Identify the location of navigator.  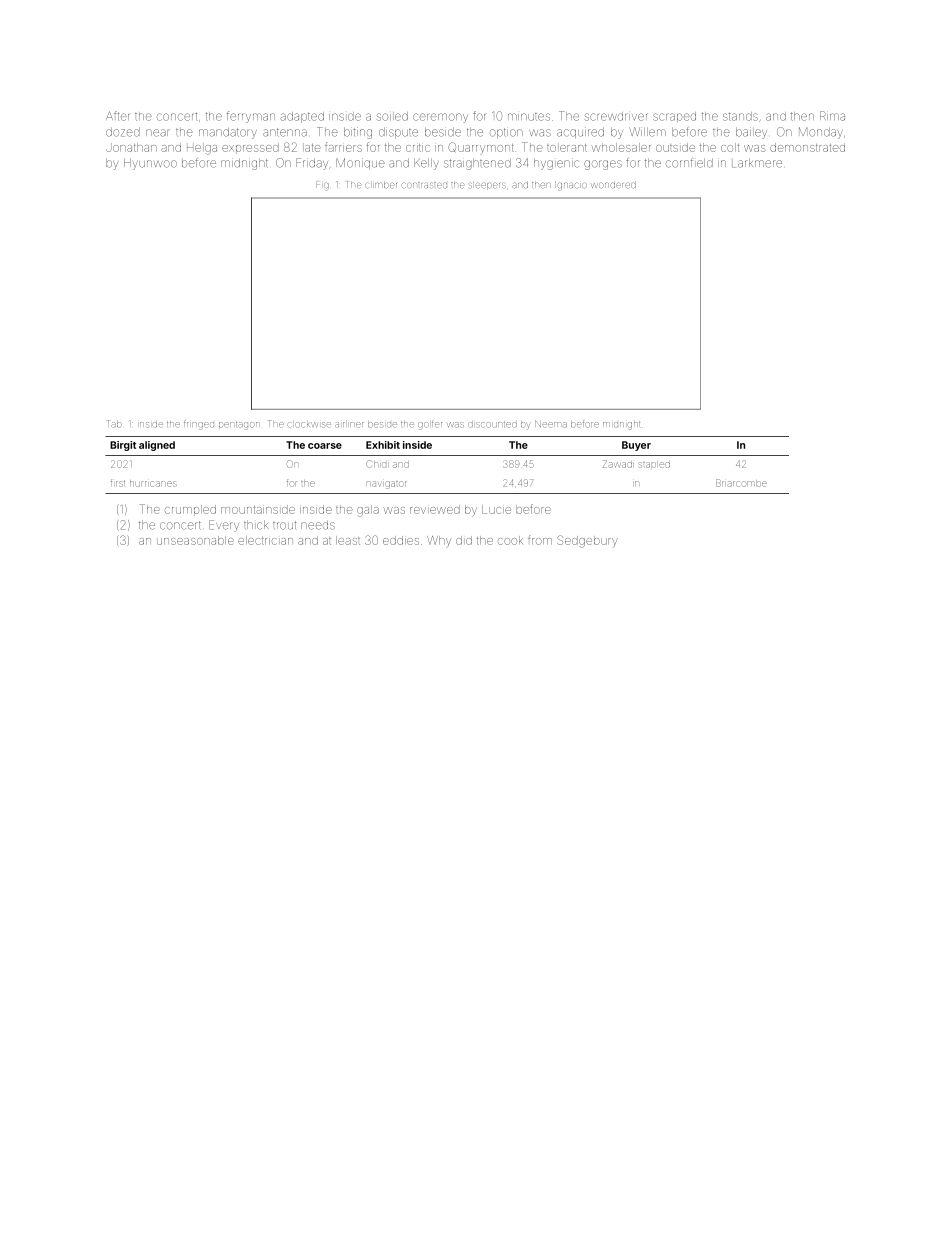
(386, 485).
